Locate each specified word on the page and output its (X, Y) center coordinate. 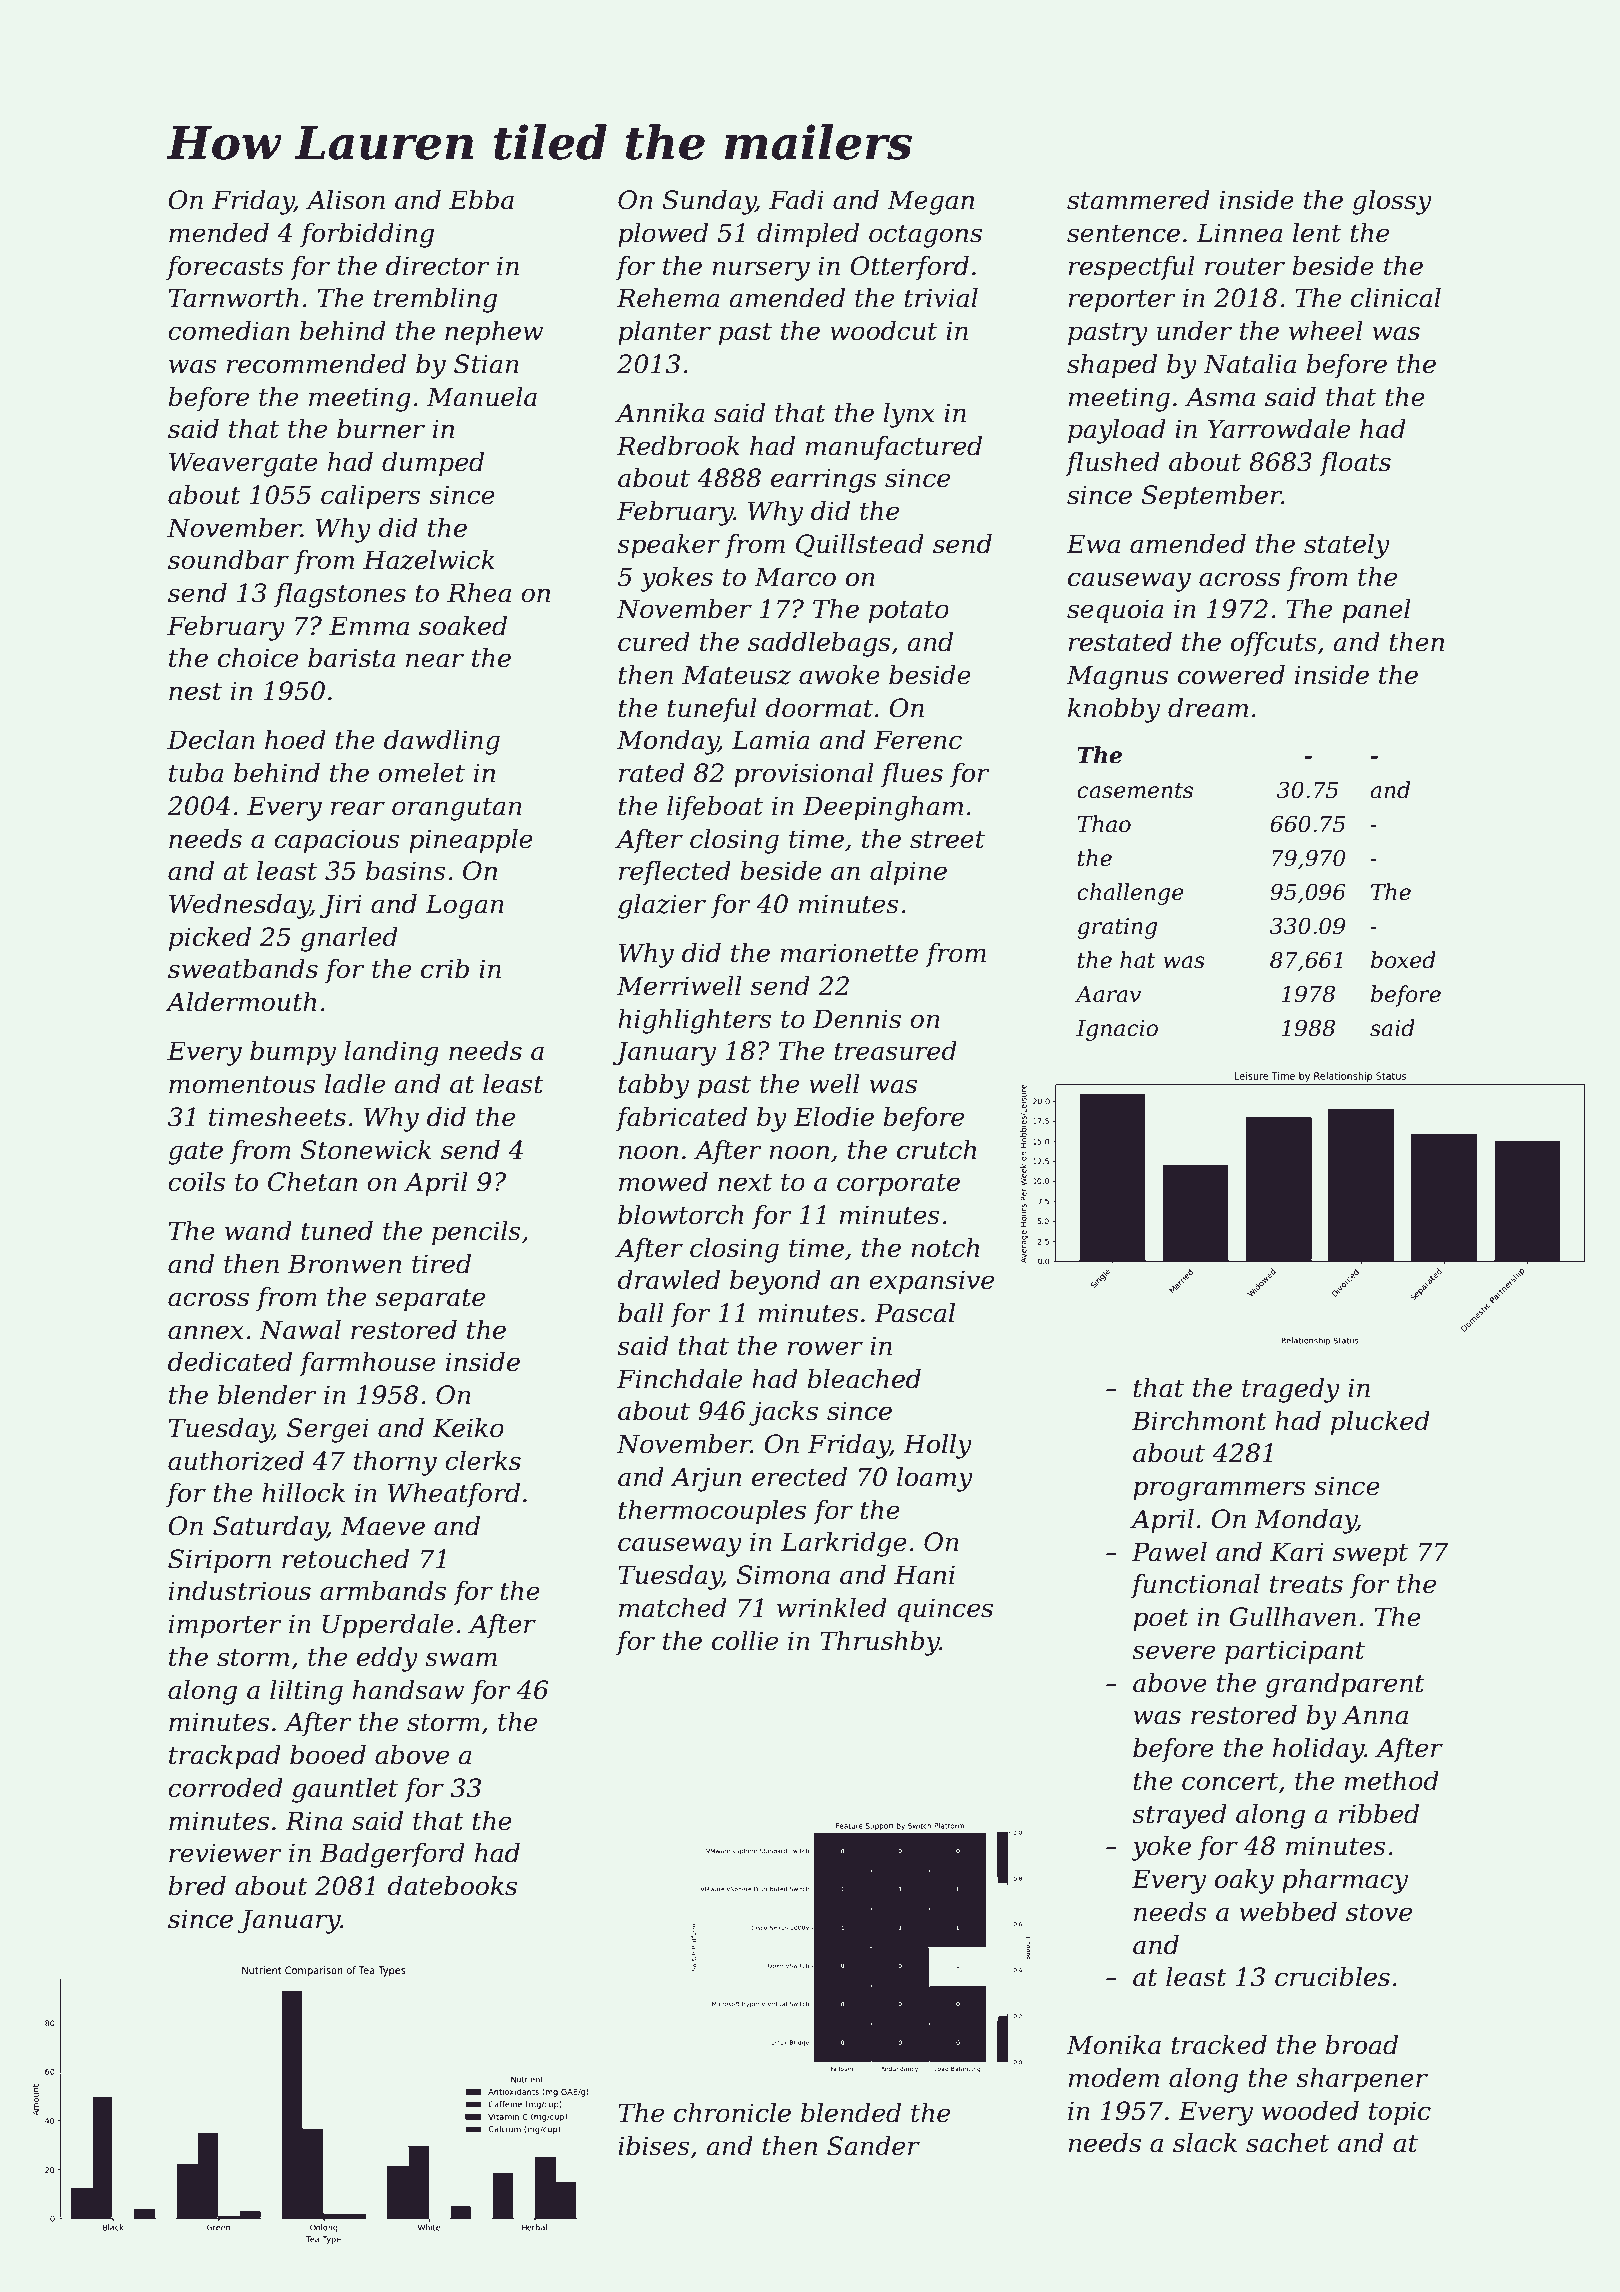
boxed (1403, 960)
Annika (660, 413)
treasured (896, 1051)
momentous (242, 1085)
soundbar (228, 560)
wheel (1326, 331)
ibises (654, 2146)
